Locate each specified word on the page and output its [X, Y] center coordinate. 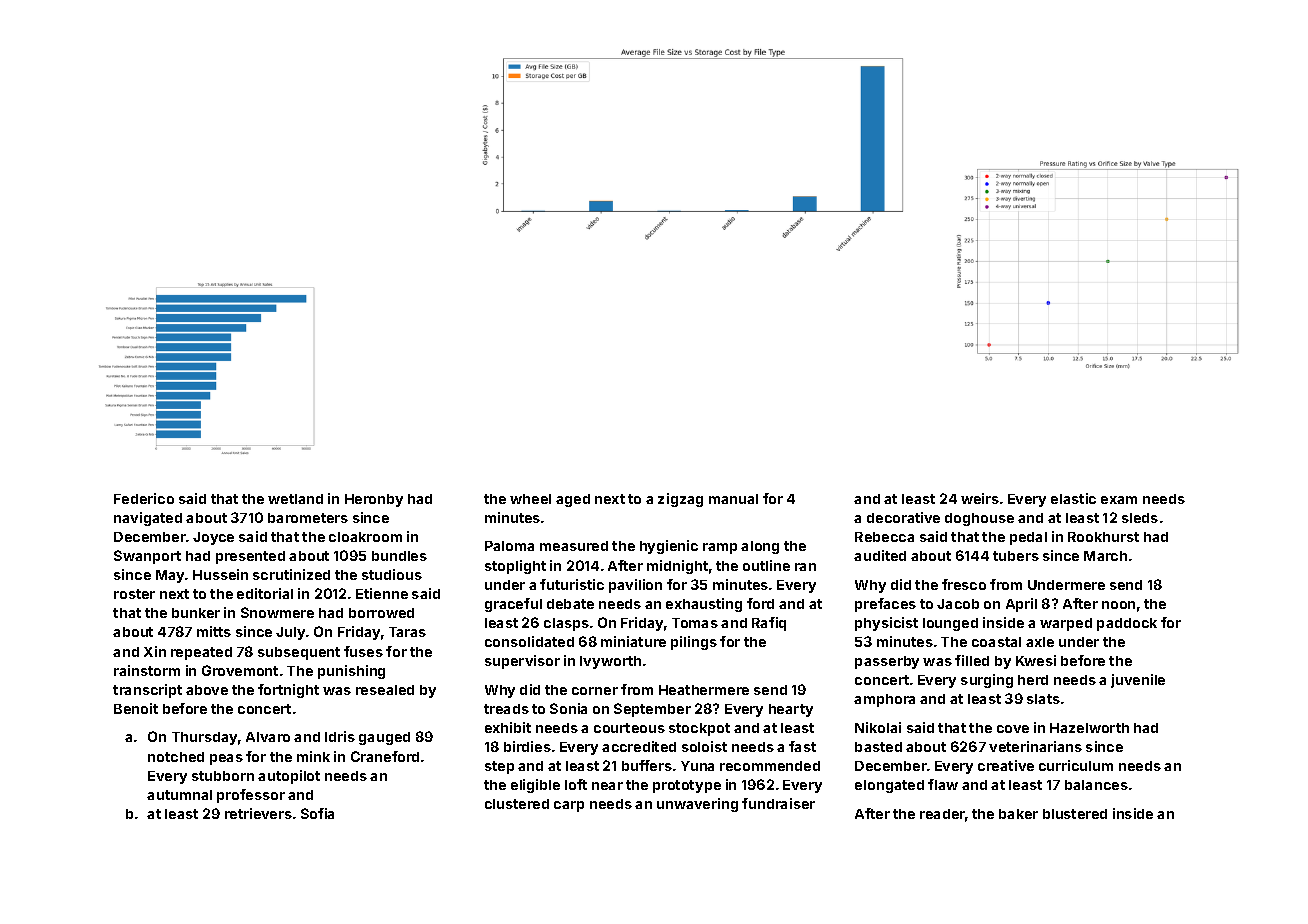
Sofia [317, 813]
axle [1040, 642]
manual [733, 499]
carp [569, 806]
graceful [513, 605]
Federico [144, 498]
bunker [196, 613]
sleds [1140, 518]
